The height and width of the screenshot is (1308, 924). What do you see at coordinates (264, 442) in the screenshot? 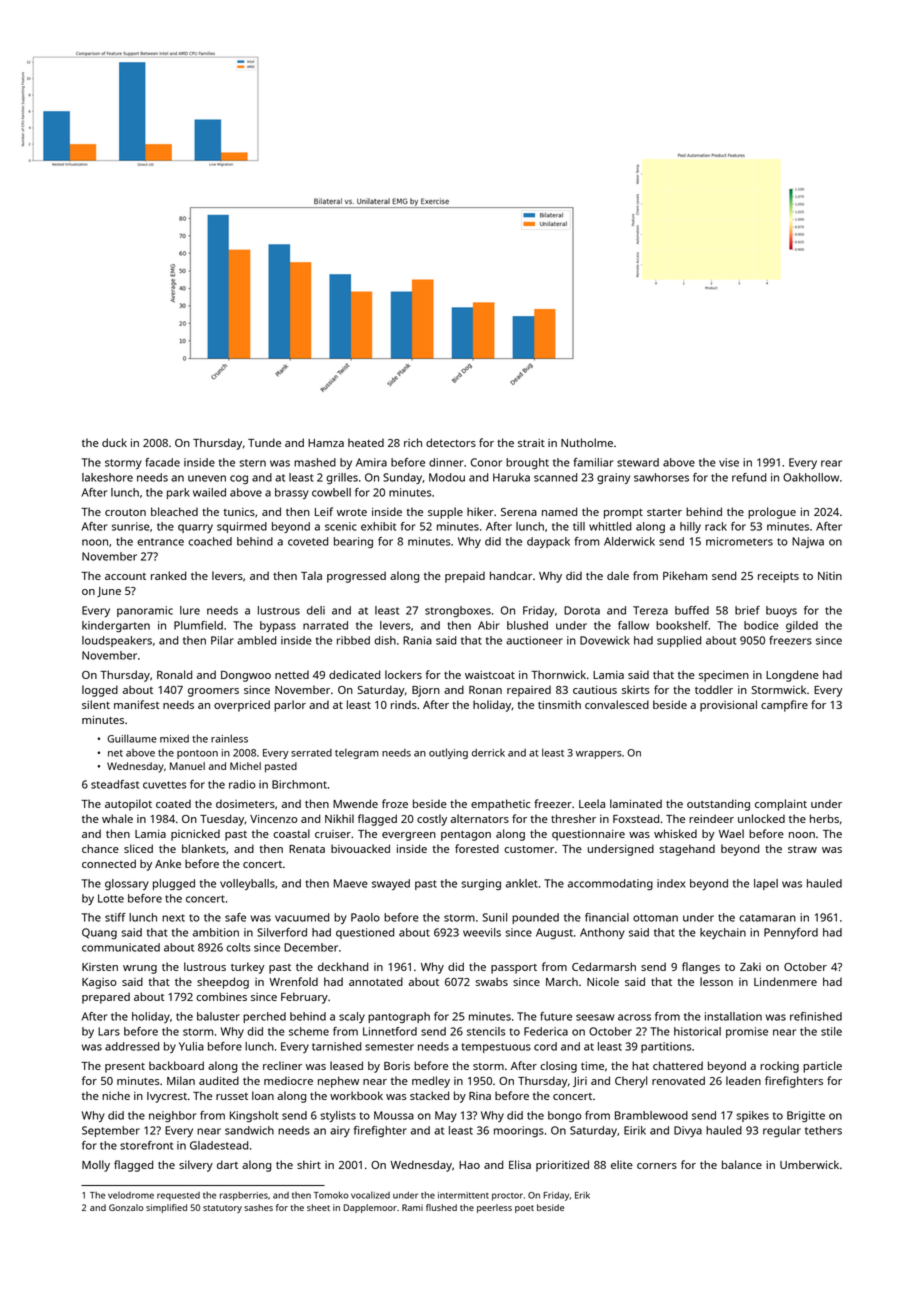
I see `Tunde` at bounding box center [264, 442].
